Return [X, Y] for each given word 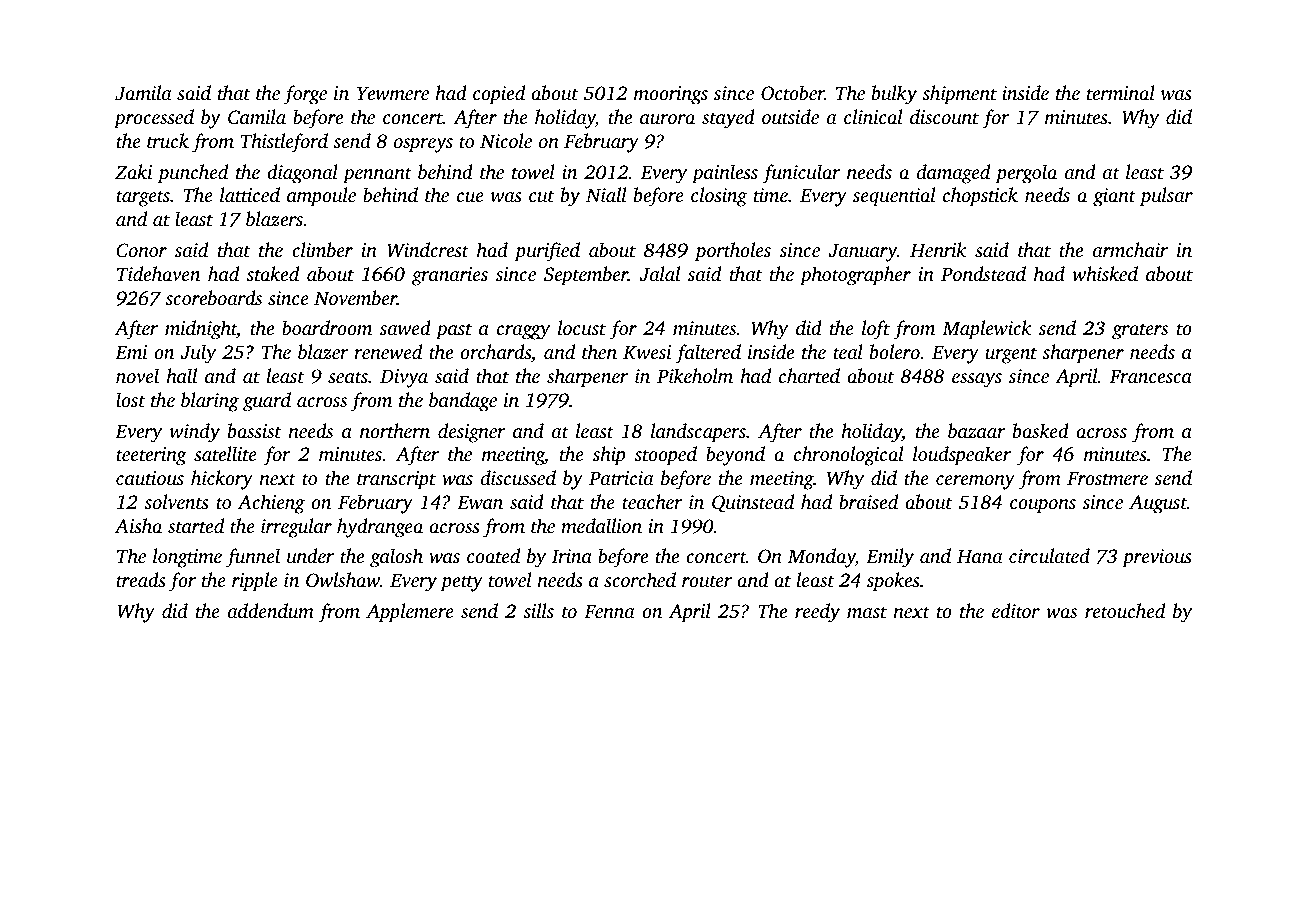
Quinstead [753, 503]
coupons [1043, 506]
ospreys [423, 145]
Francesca [1151, 376]
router [707, 581]
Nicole [506, 140]
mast [867, 612]
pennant [377, 175]
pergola [1026, 174]
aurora [667, 119]
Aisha [138, 525]
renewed [388, 351]
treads [141, 579]
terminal [1121, 92]
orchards [495, 351]
